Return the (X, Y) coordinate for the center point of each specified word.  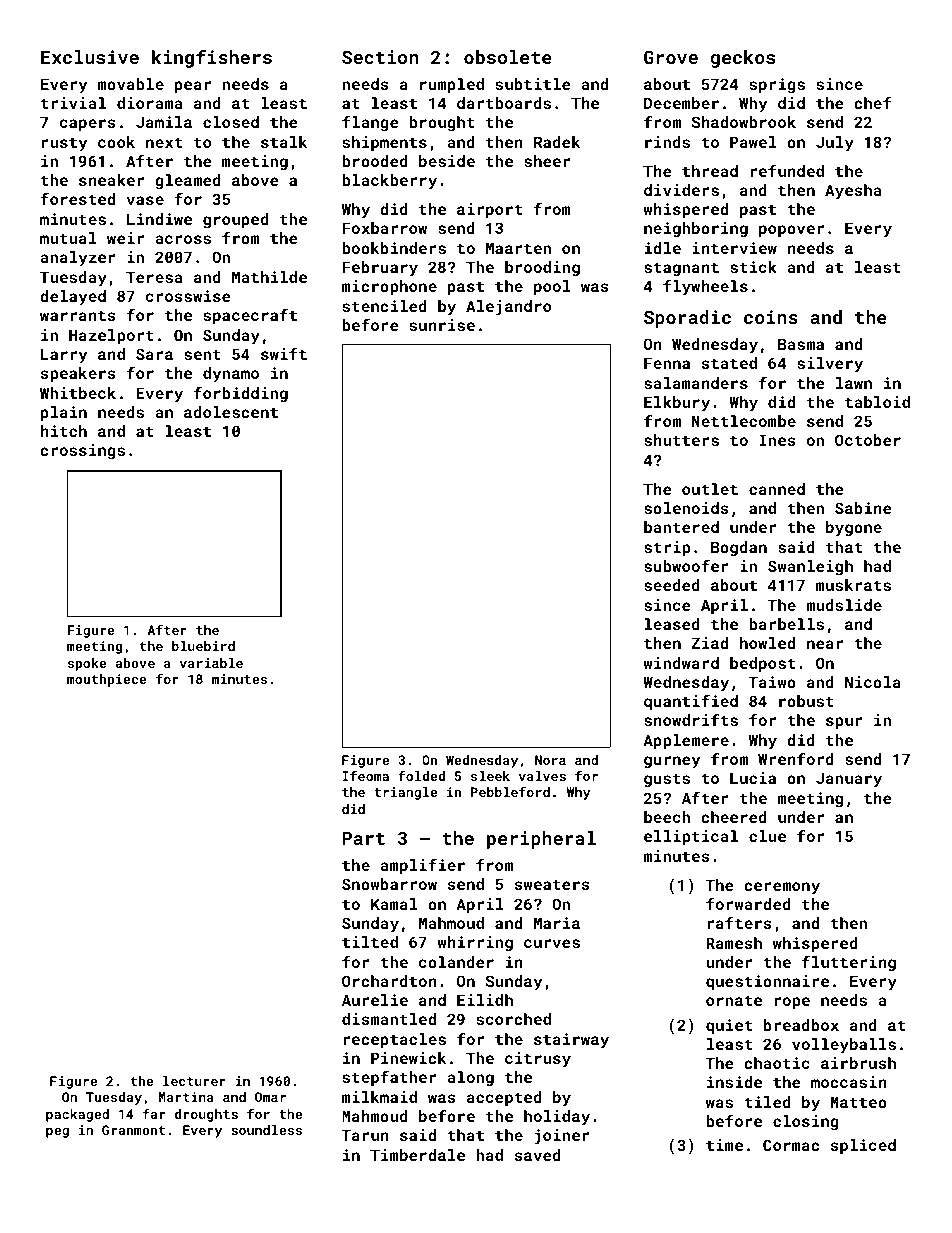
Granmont (133, 1130)
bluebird (203, 646)
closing (806, 1123)
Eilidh (485, 1000)
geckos (743, 59)
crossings (82, 452)
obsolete (508, 57)
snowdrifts (691, 719)
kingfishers (212, 58)
